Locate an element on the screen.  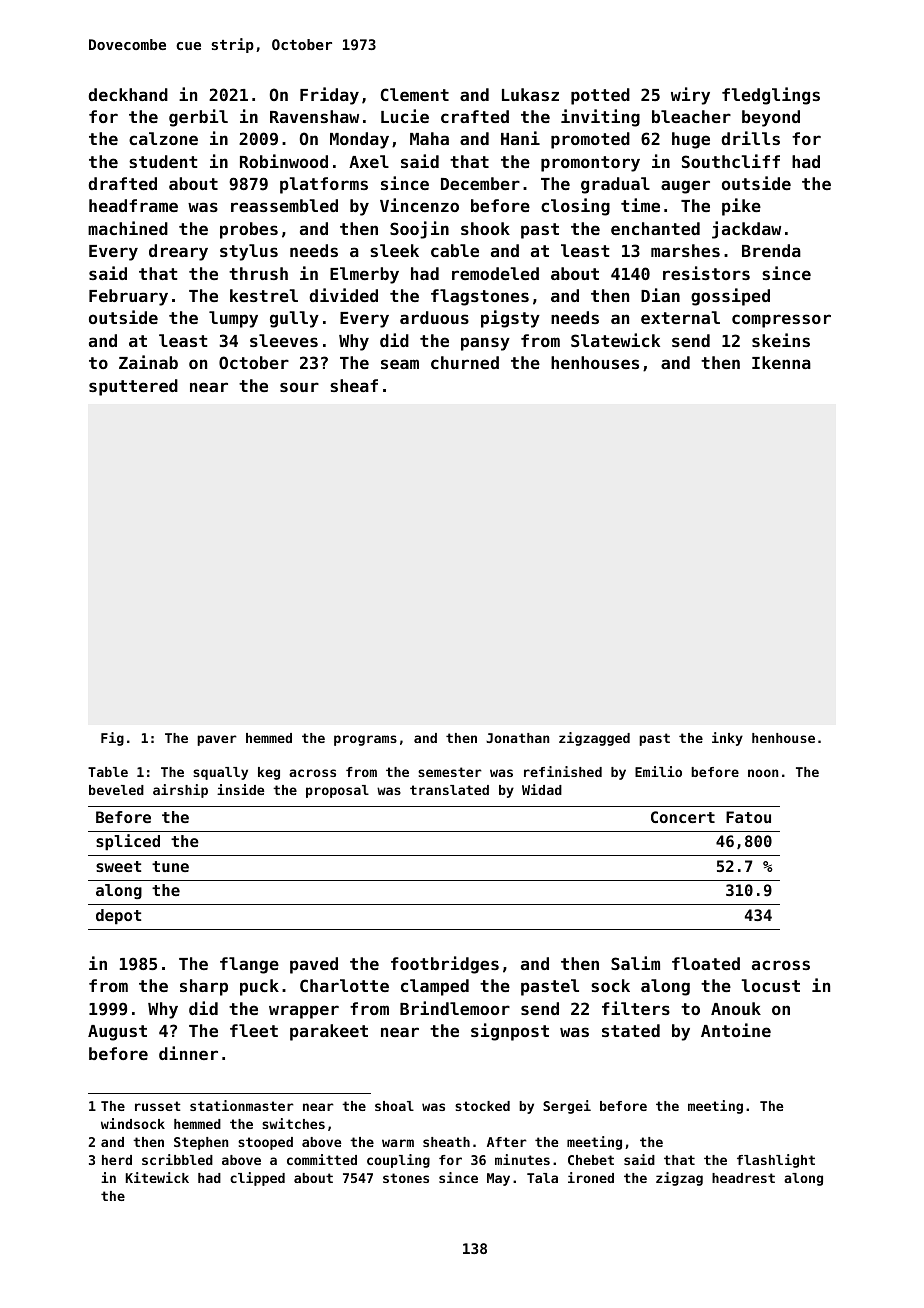
crafted is located at coordinates (475, 116).
